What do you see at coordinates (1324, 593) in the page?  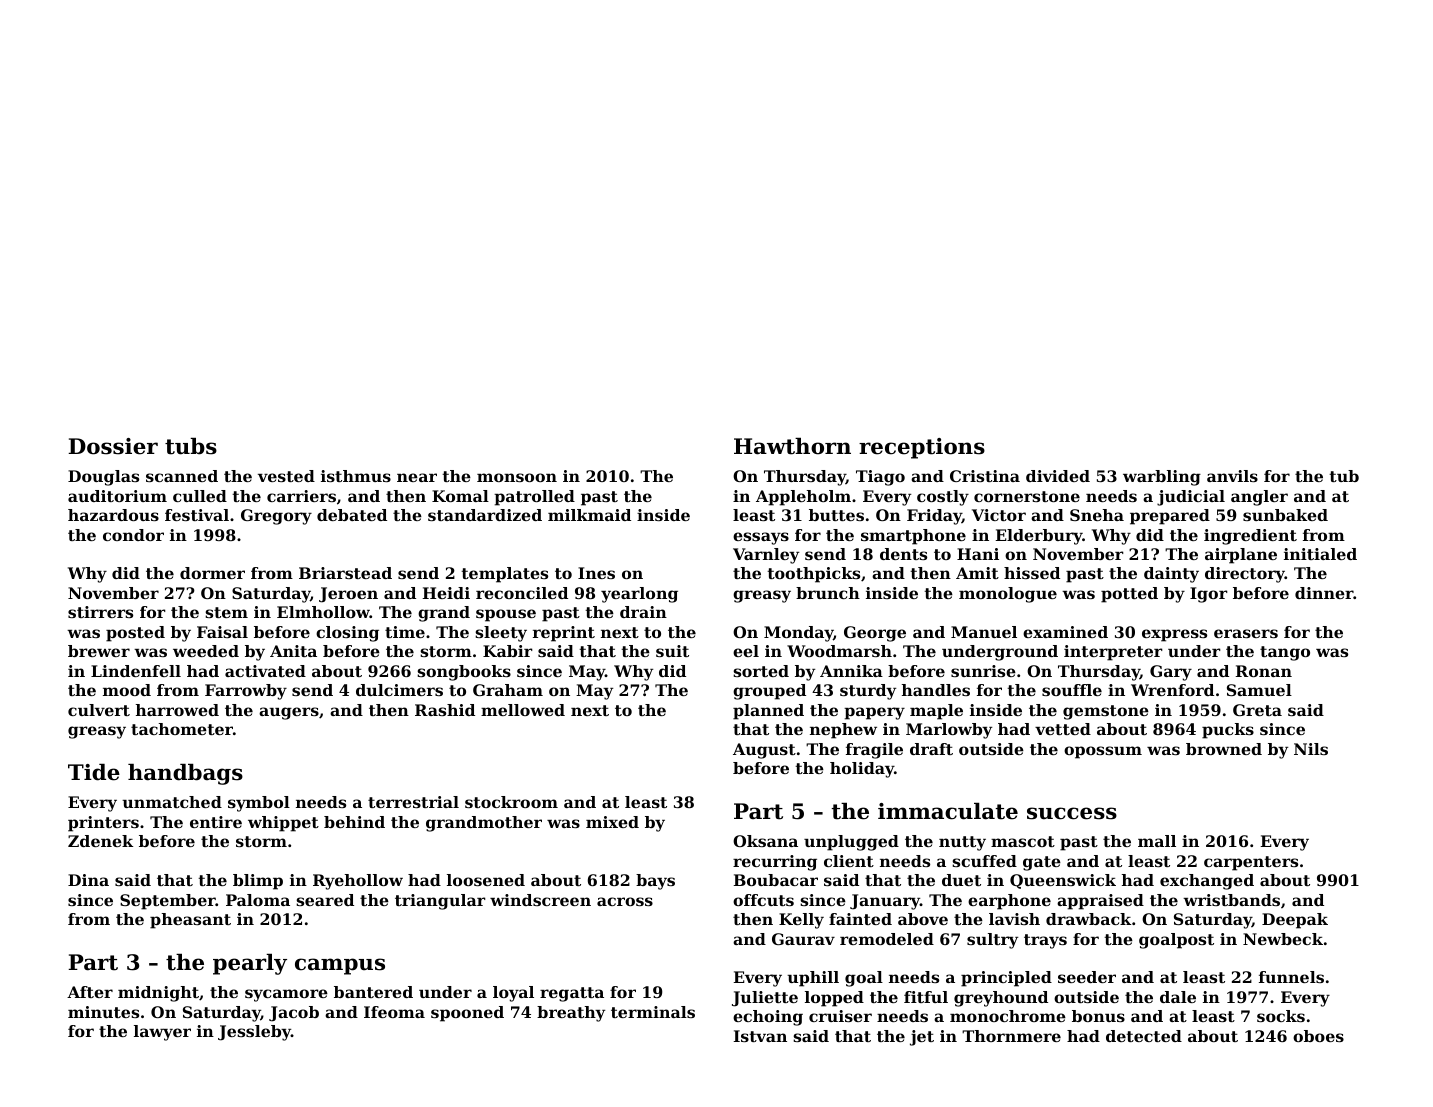 I see `dinner` at bounding box center [1324, 593].
